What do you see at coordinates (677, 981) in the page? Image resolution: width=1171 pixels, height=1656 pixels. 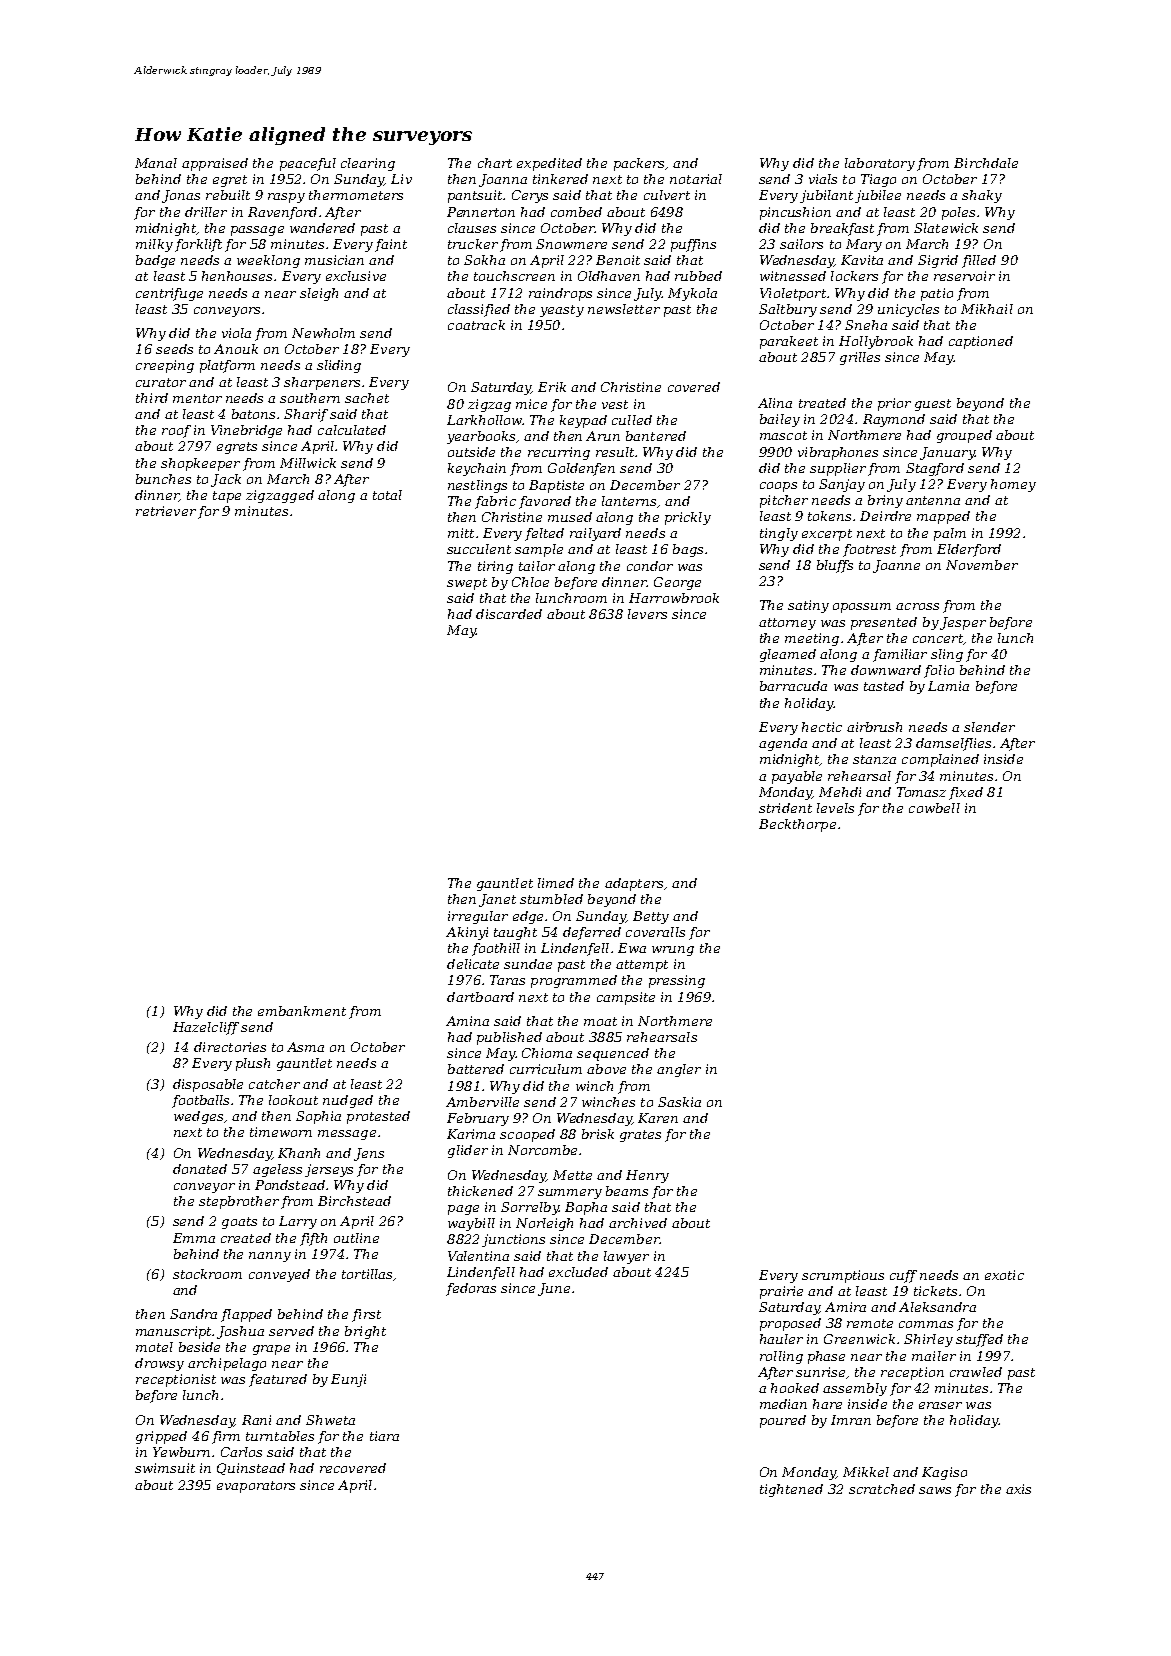 I see `pressing` at bounding box center [677, 981].
